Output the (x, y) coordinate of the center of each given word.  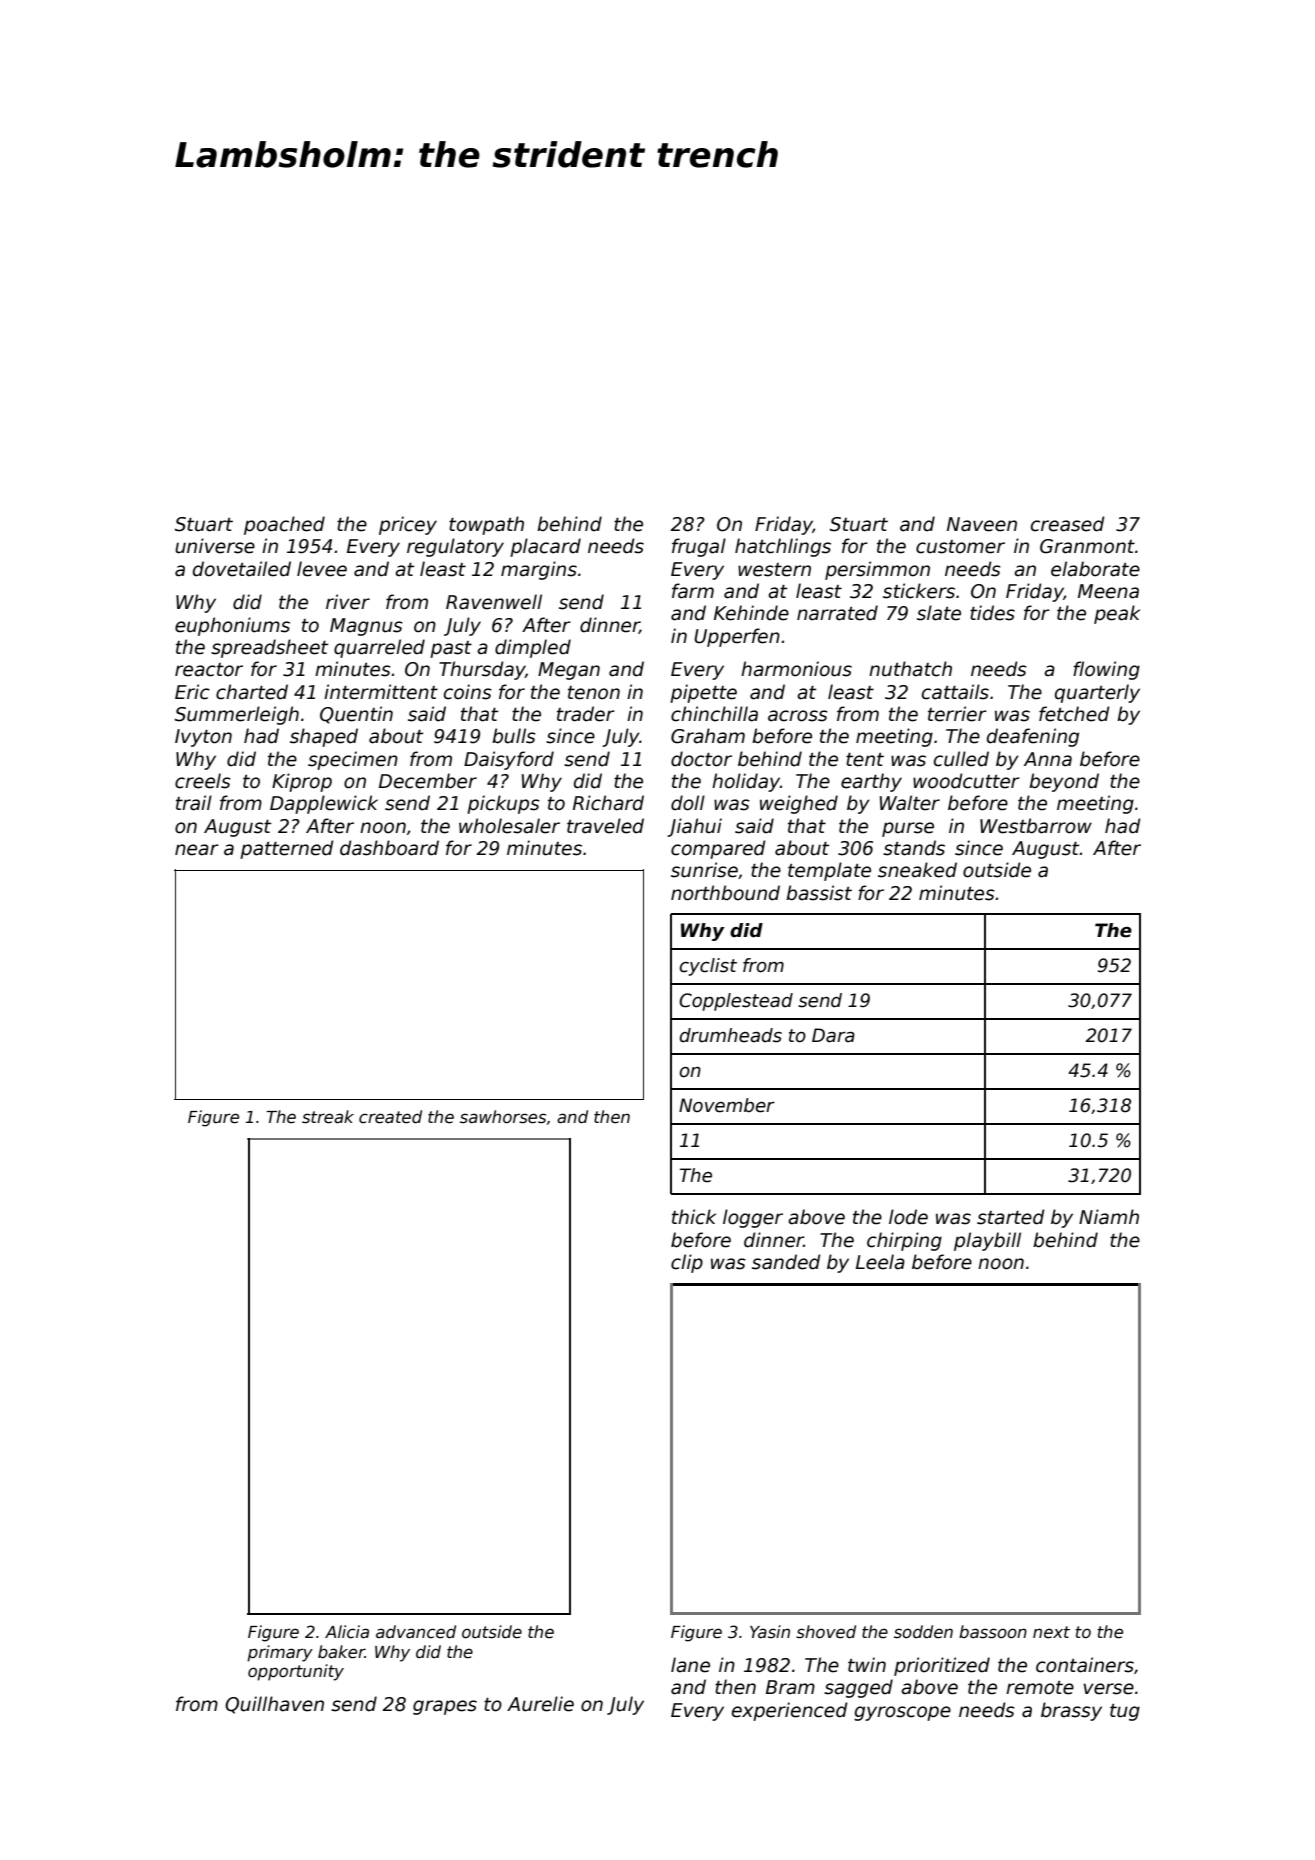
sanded (786, 1262)
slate (939, 613)
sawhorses (503, 1117)
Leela (880, 1262)
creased (1068, 524)
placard (545, 547)
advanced (416, 1632)
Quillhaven (274, 1705)
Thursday (482, 670)
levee (322, 569)
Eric (192, 692)
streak (328, 1117)
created (390, 1117)
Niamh (1109, 1217)
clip (687, 1263)
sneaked (917, 870)
